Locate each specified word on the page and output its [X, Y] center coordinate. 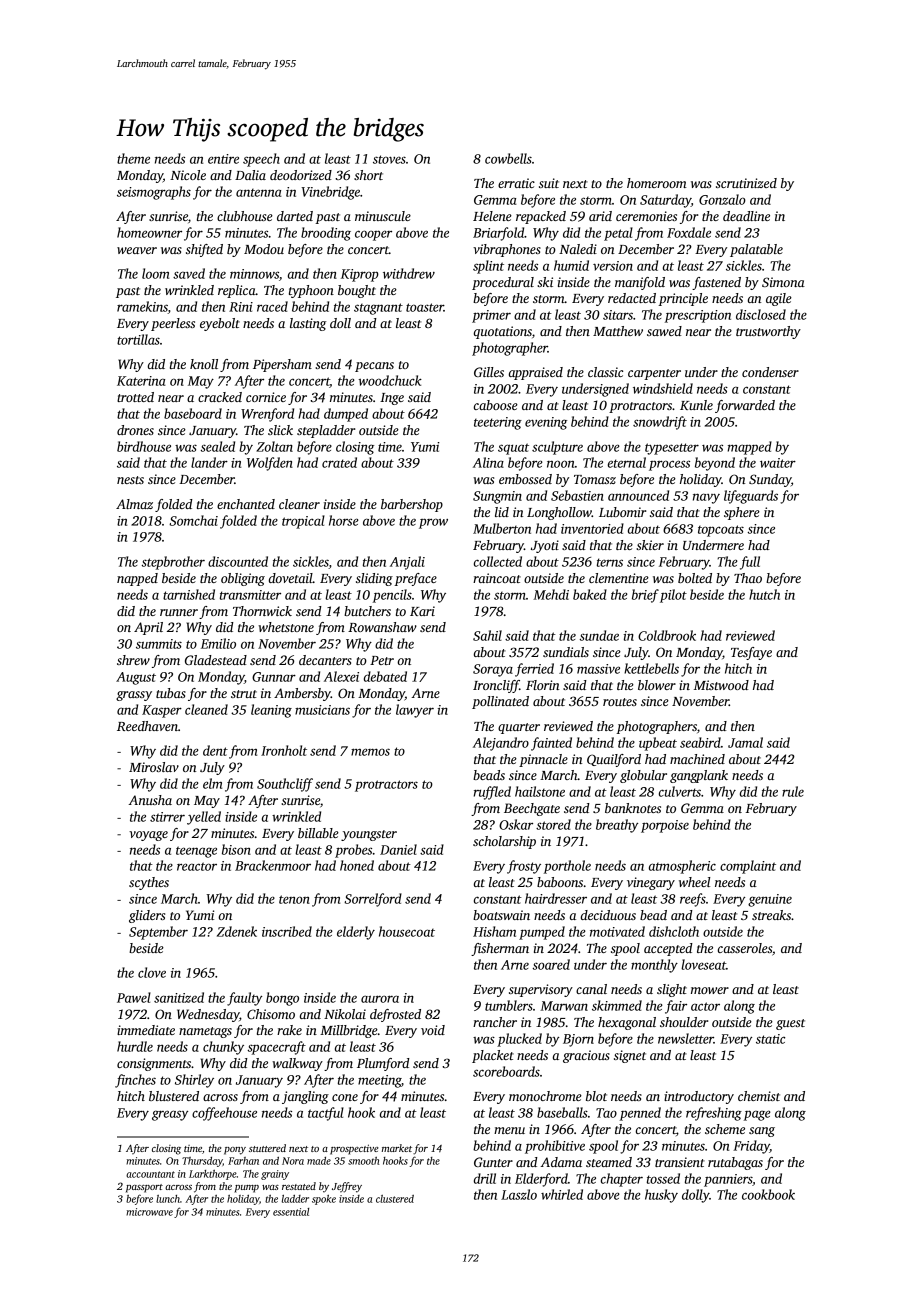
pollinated [500, 702]
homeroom [657, 183]
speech [261, 160]
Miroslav [154, 767]
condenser [770, 372]
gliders [147, 916]
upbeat [658, 744]
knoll [204, 364]
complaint [748, 867]
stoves [389, 159]
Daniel [398, 849]
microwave [149, 1212]
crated [339, 462]
